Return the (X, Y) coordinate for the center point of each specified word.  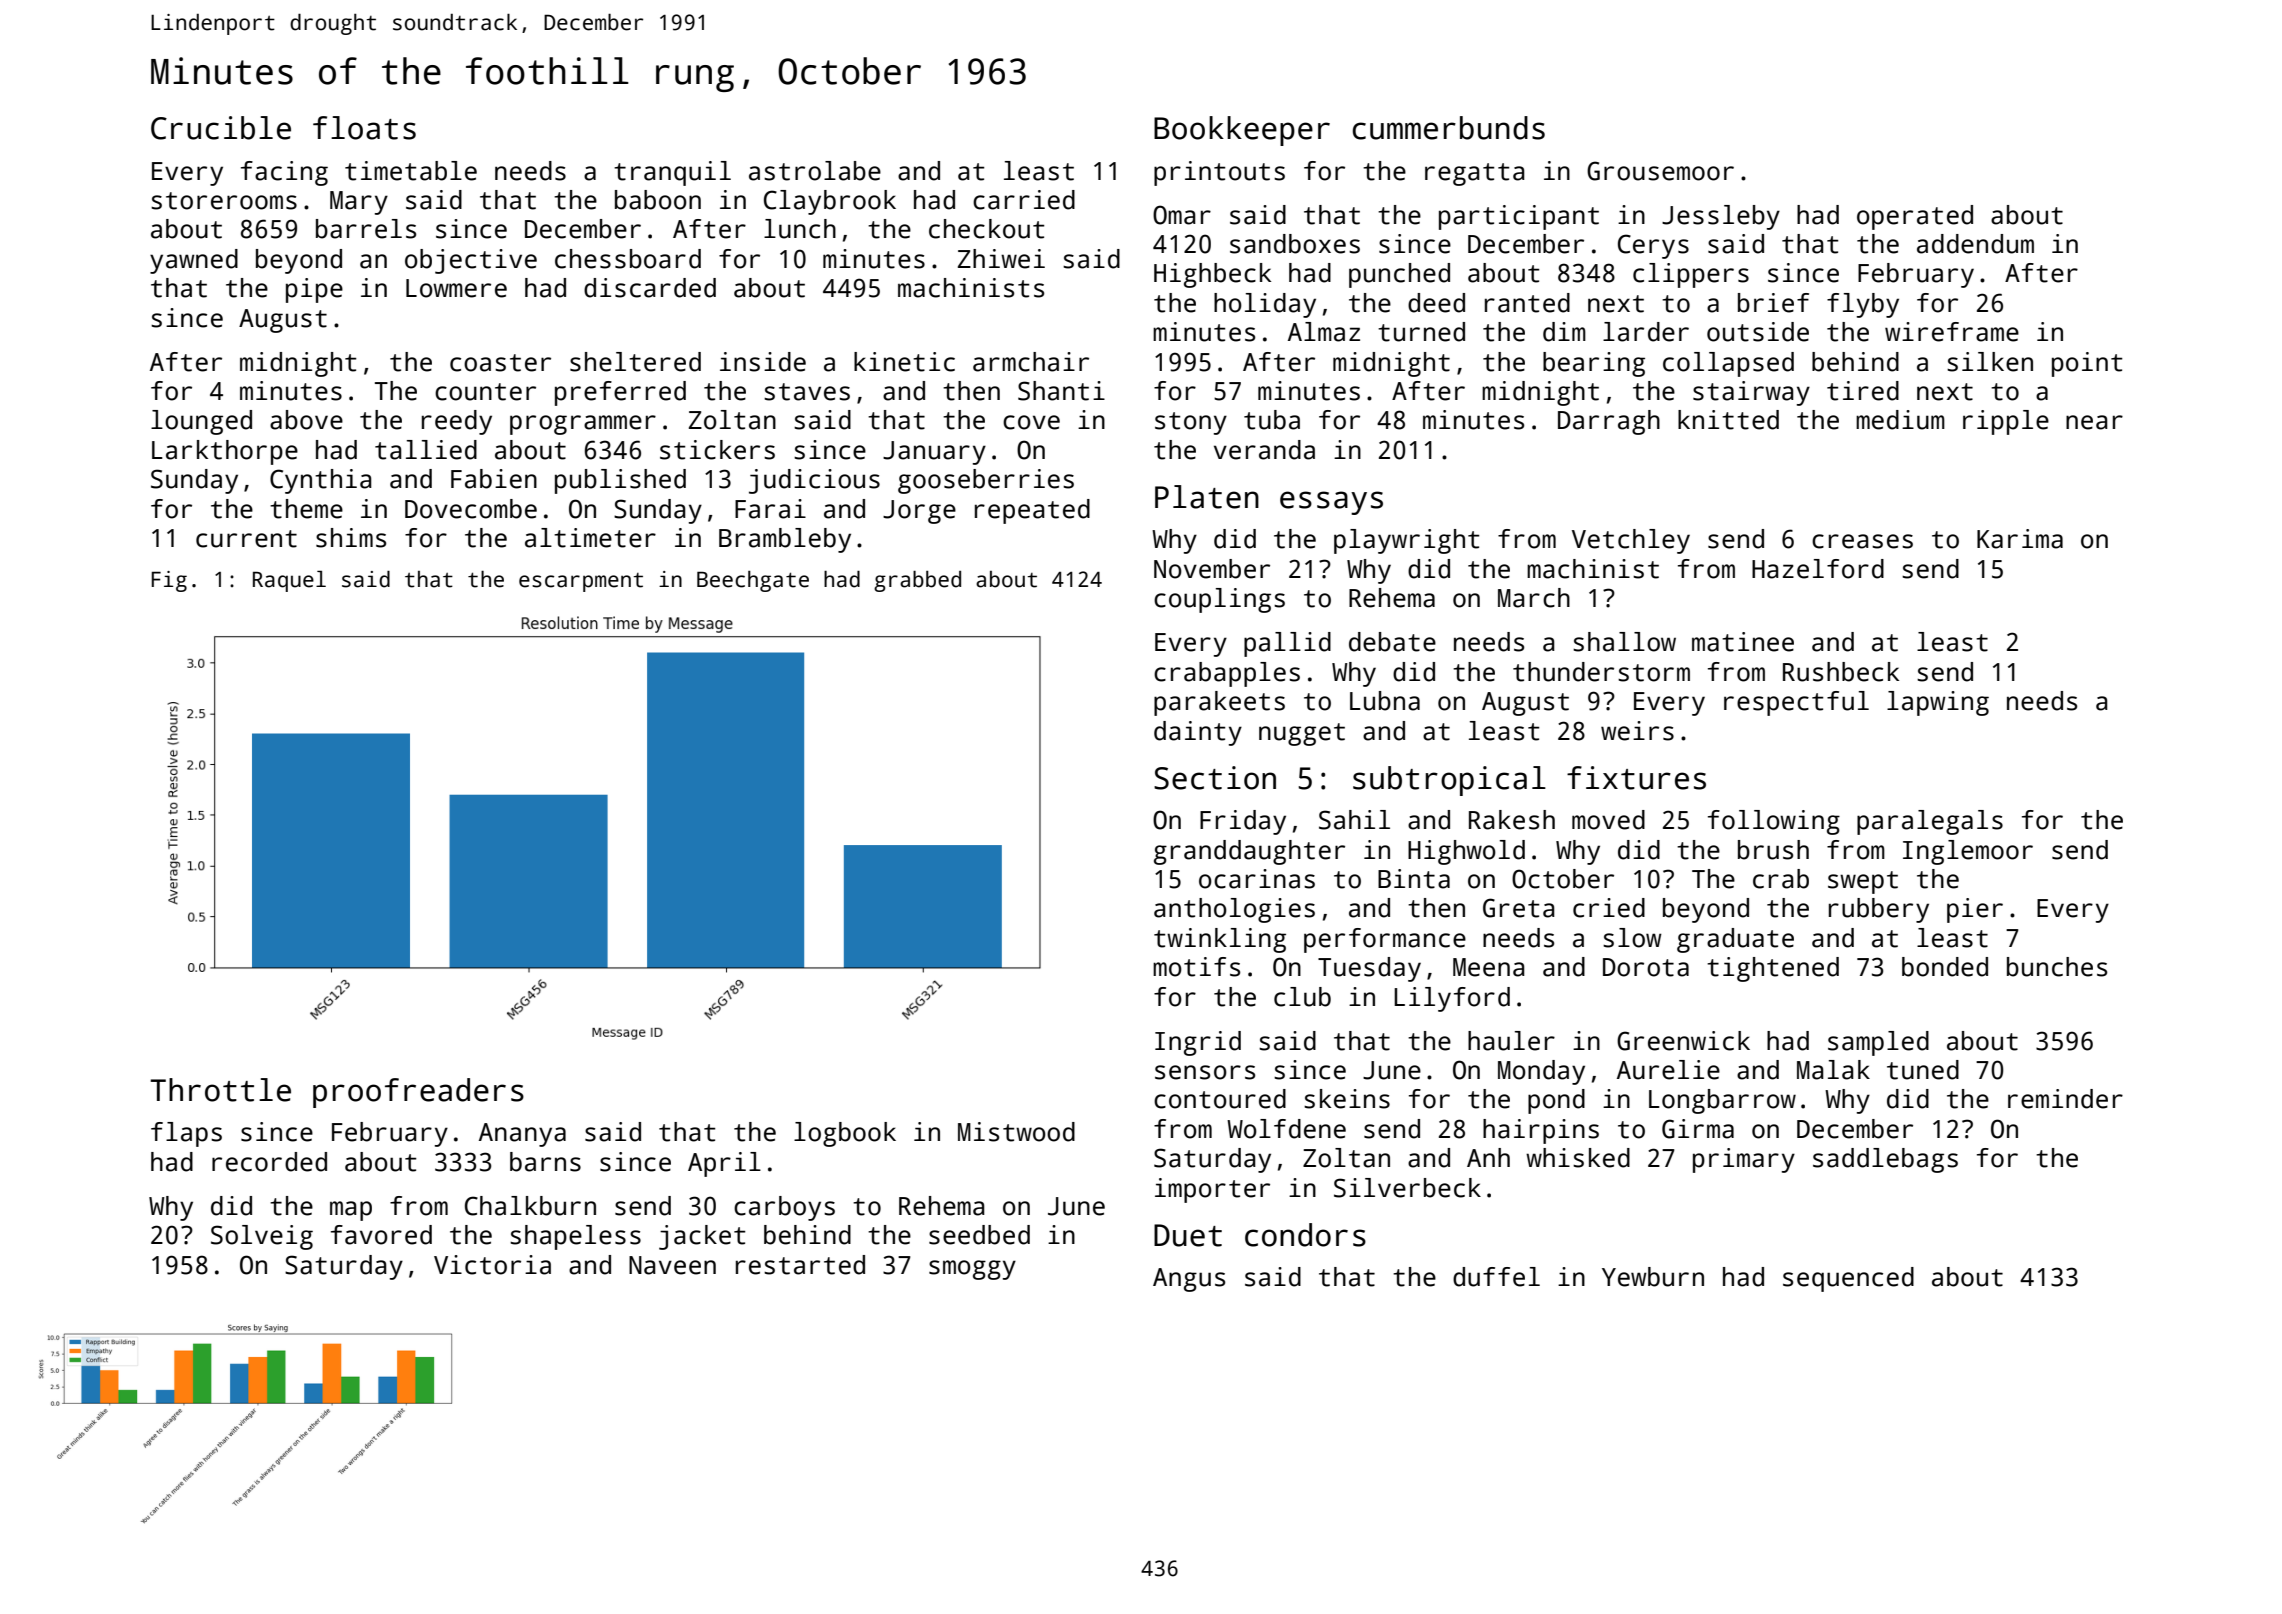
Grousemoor (1660, 171)
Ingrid (1198, 1043)
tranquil (672, 173)
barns (545, 1162)
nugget (1302, 734)
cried (1609, 908)
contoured (1220, 1099)
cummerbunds (1449, 128)
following (1774, 822)
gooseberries (986, 481)
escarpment (581, 582)
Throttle (220, 1090)
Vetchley (1631, 541)
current (246, 539)
